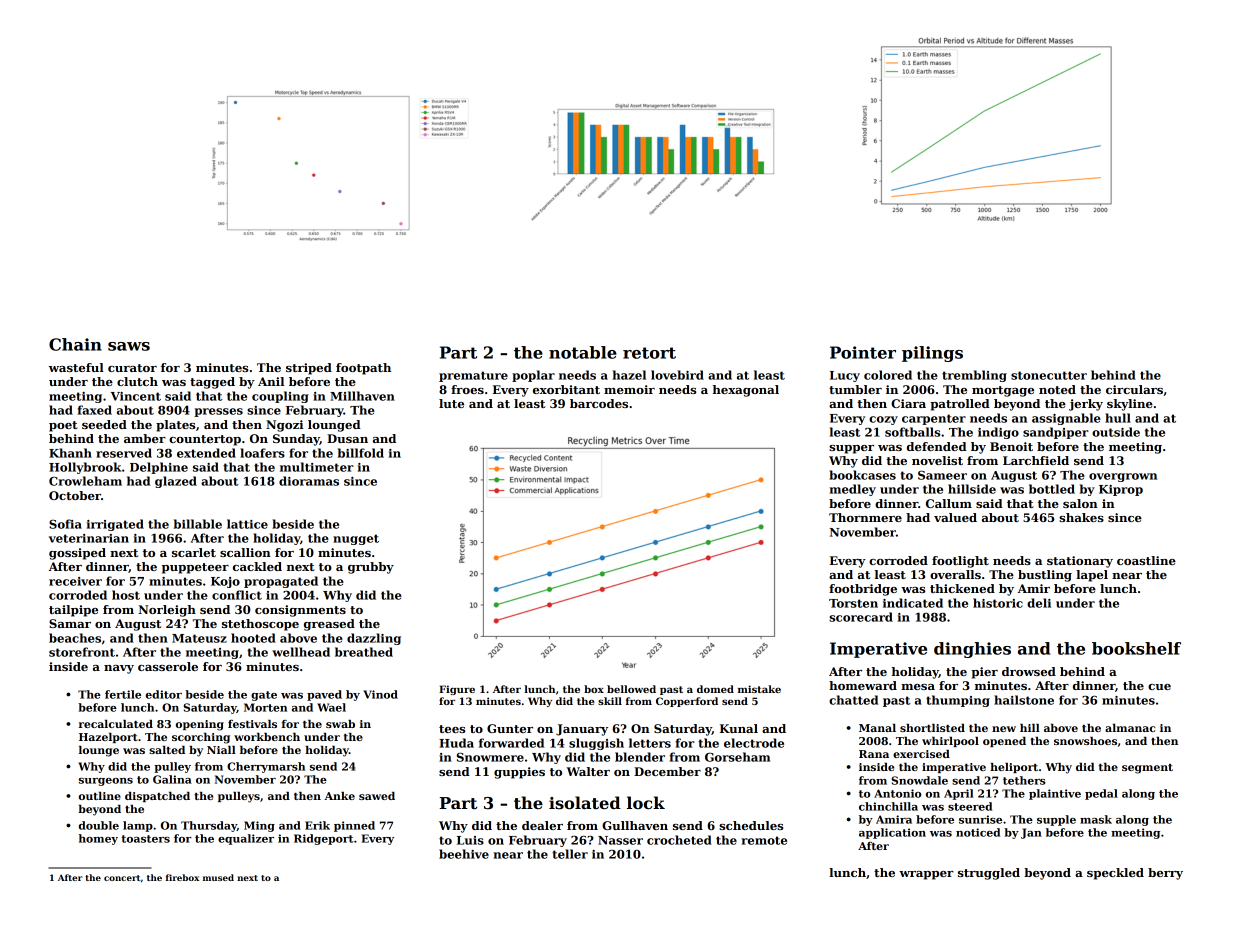 Image resolution: width=1233 pixels, height=952 pixels. What do you see at coordinates (122, 878) in the image?
I see `concert` at bounding box center [122, 878].
